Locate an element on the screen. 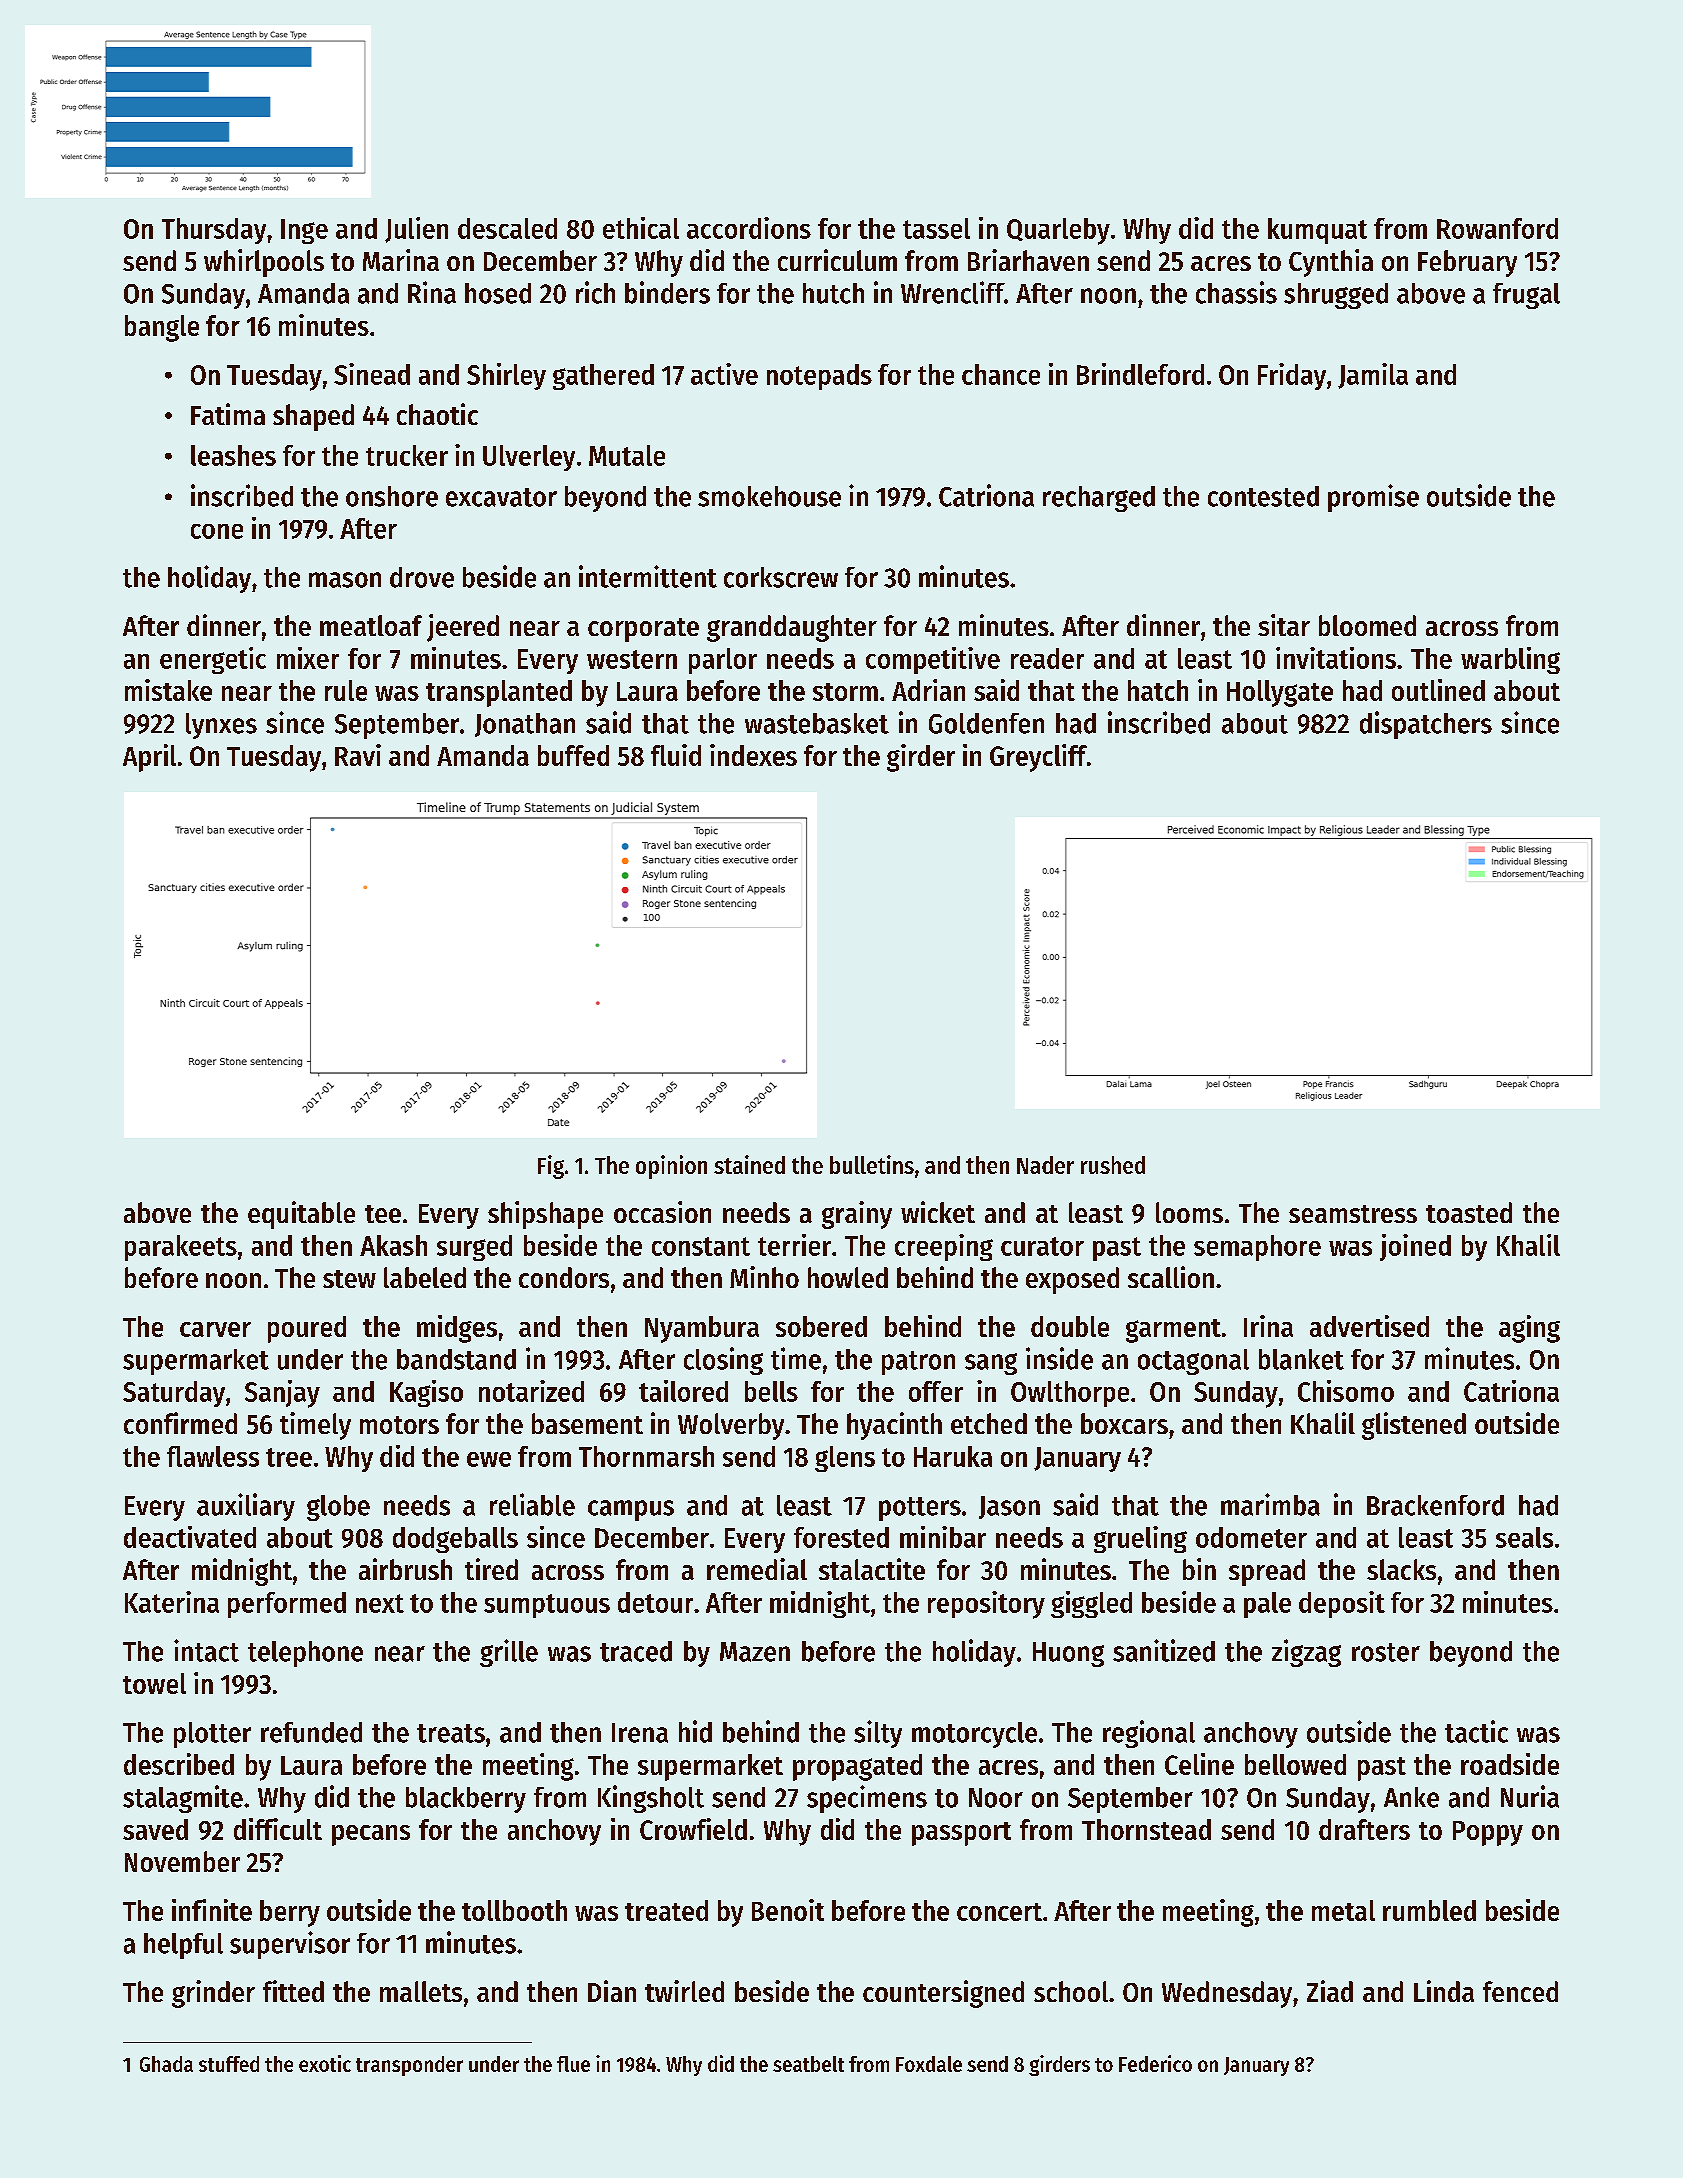 Image resolution: width=1683 pixels, height=2178 pixels. Nyambura is located at coordinates (702, 1329).
